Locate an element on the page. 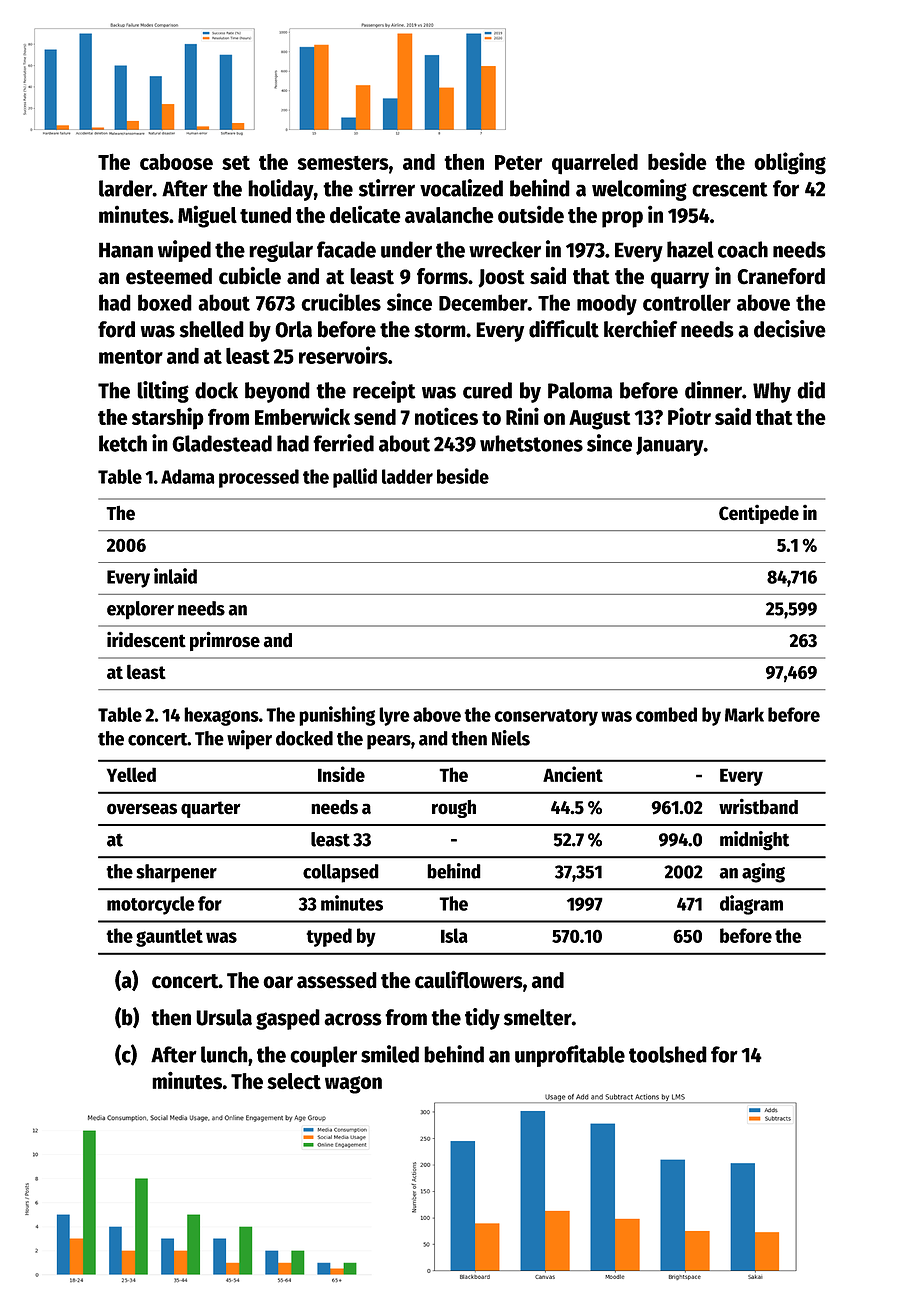  midnight is located at coordinates (754, 840).
